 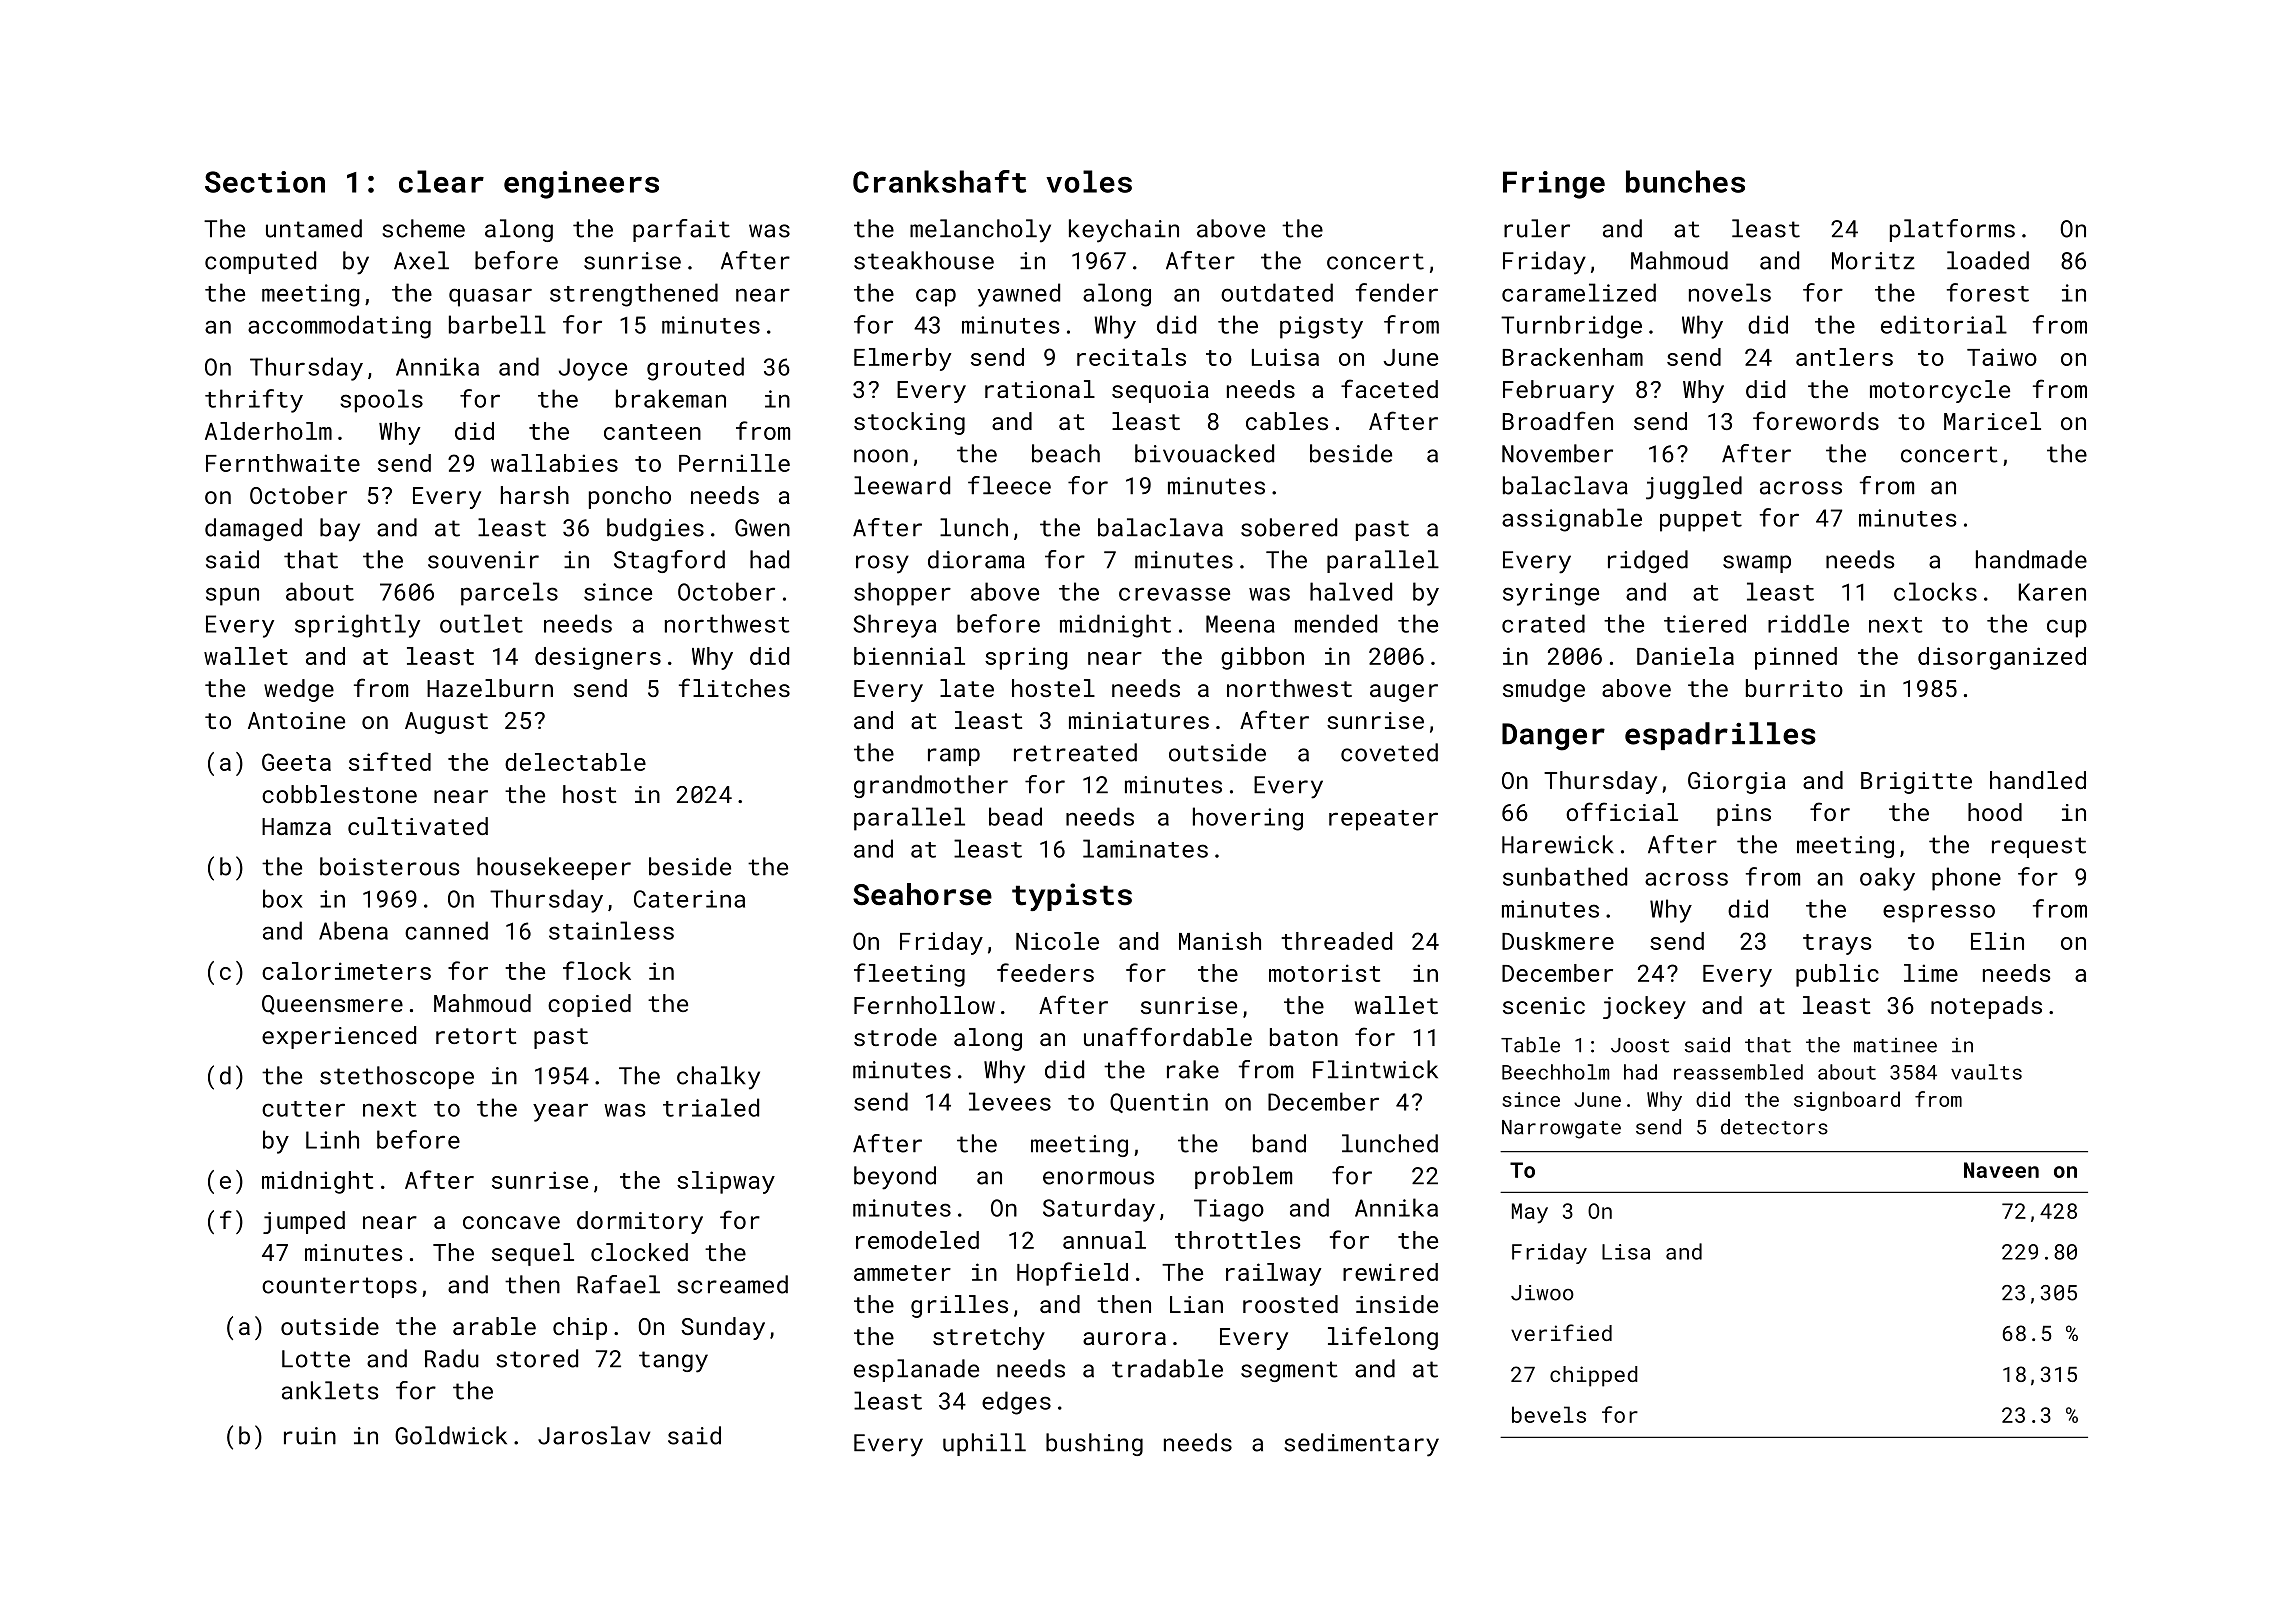 What do you see at coordinates (597, 970) in the image?
I see `flock` at bounding box center [597, 970].
